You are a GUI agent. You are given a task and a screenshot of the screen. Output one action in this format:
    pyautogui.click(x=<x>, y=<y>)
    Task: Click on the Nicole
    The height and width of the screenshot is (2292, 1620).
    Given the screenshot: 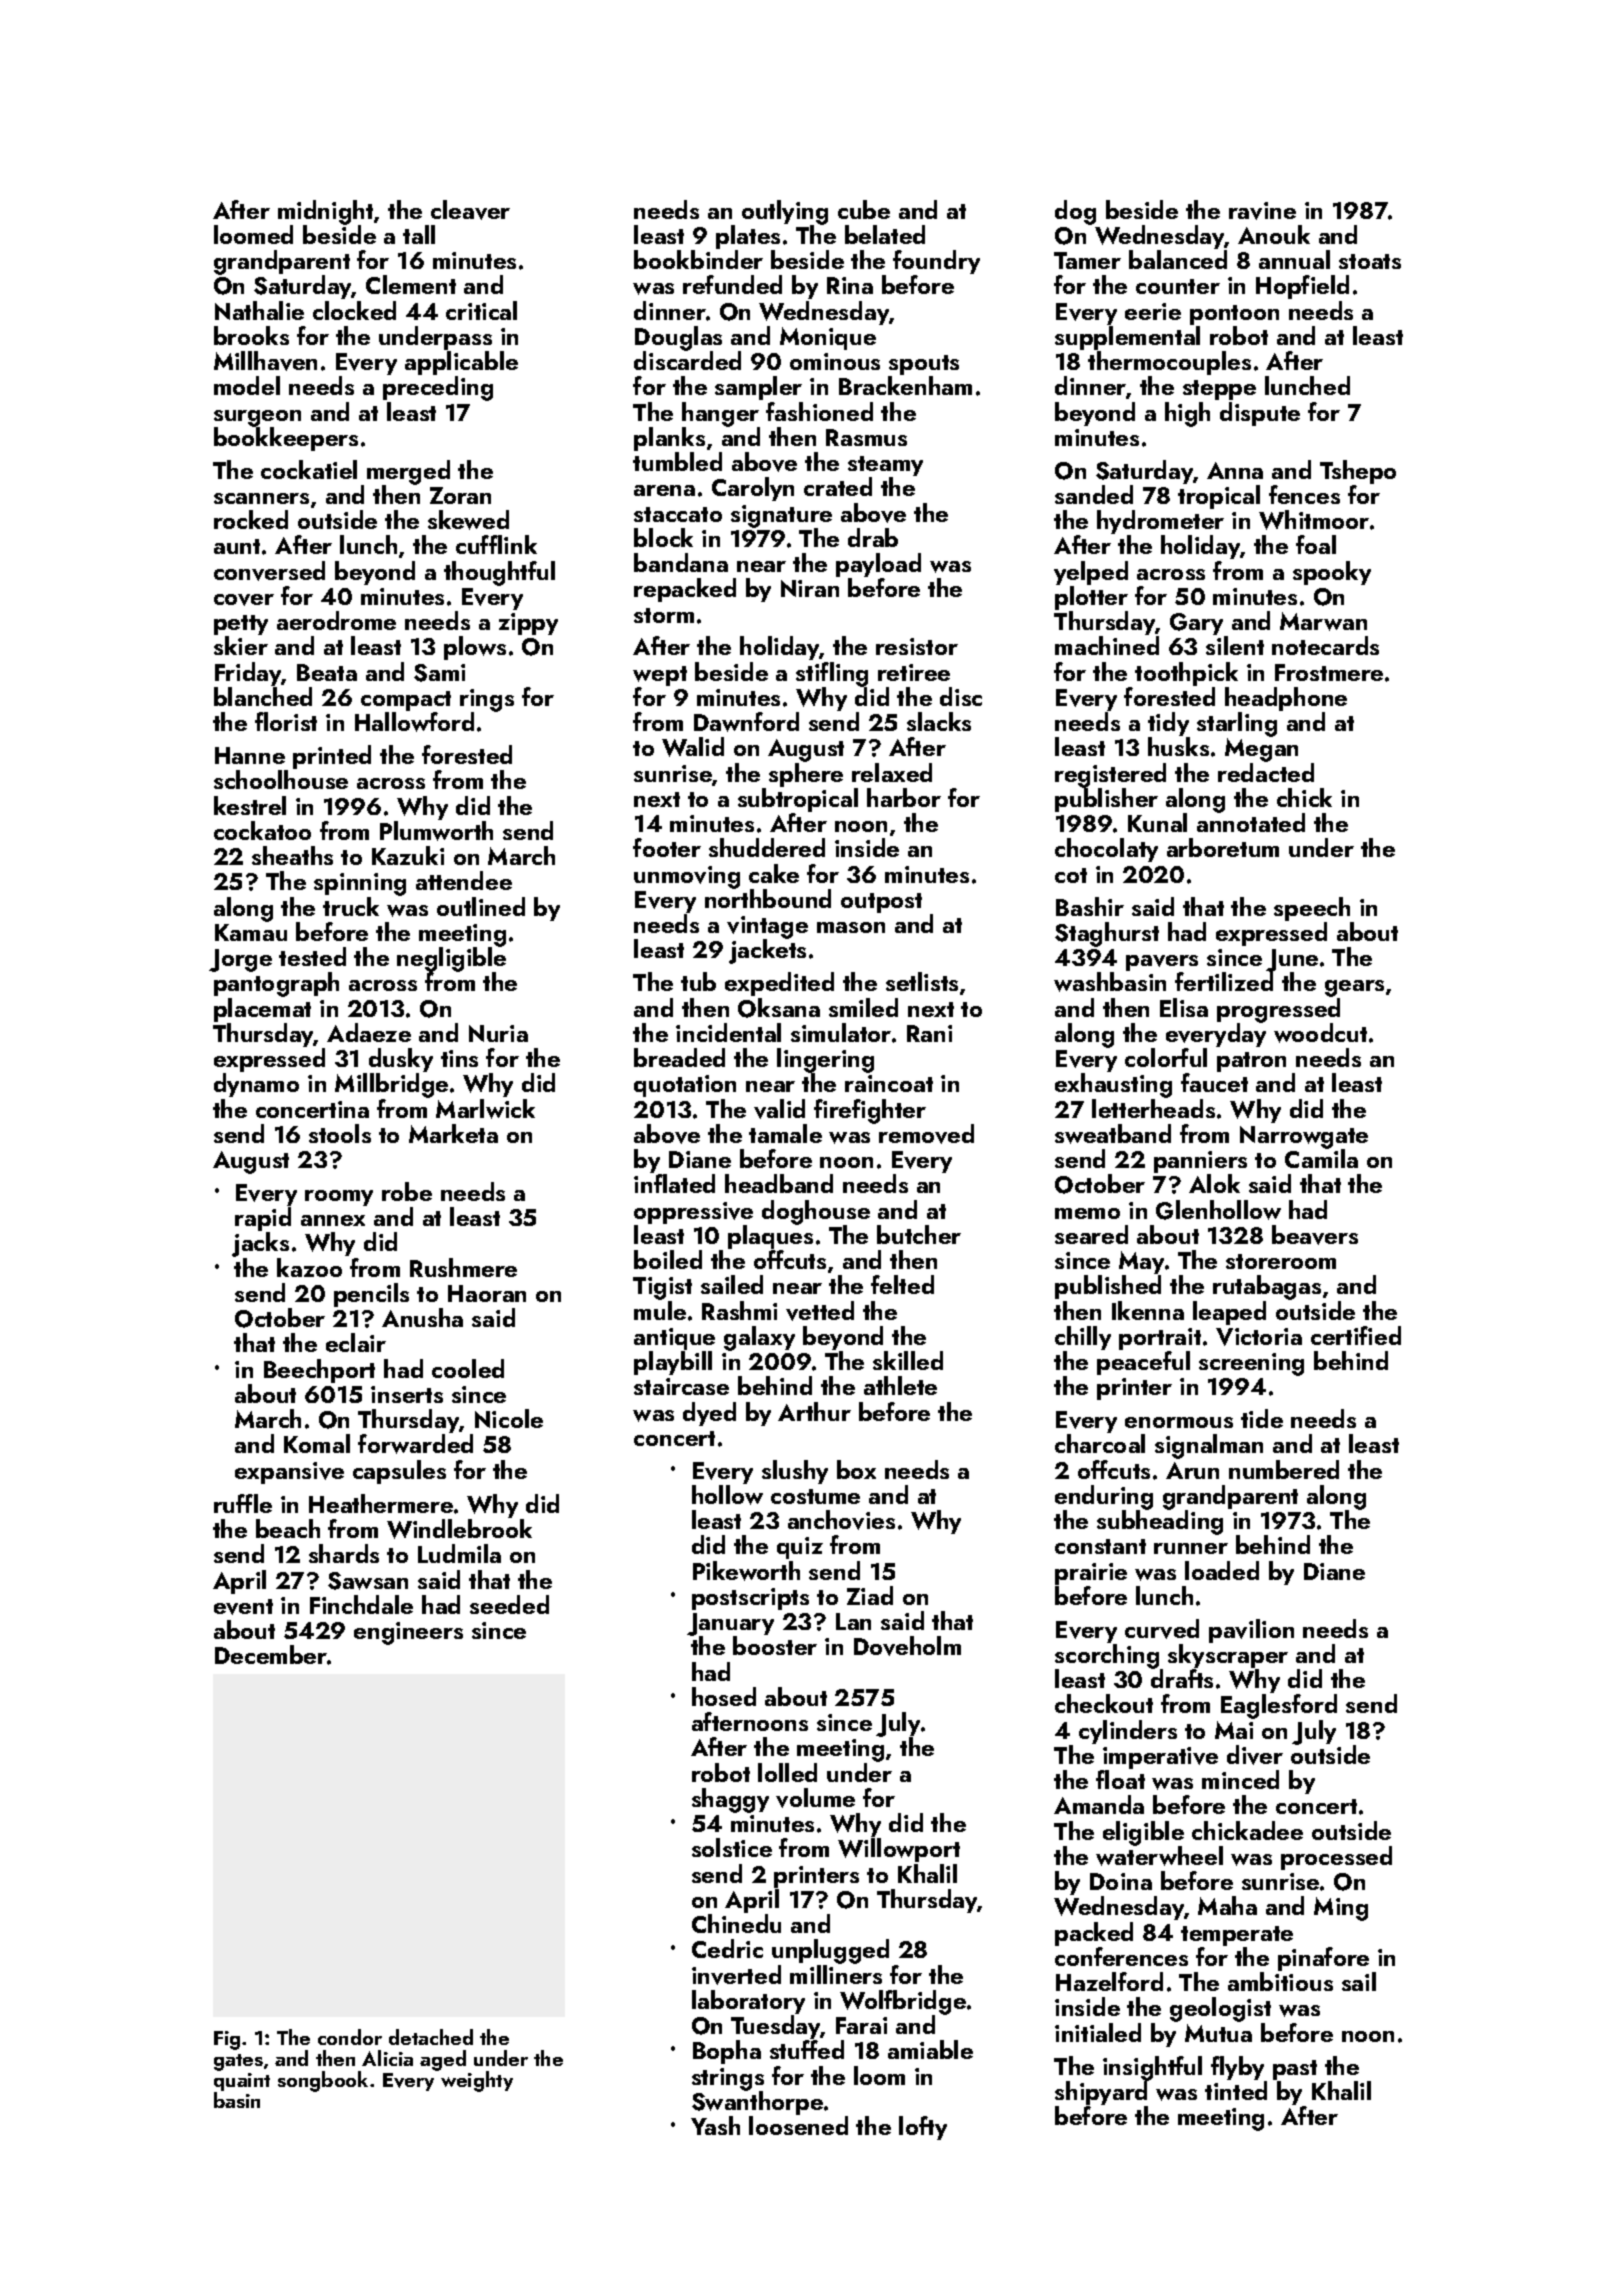 What is the action you would take?
    pyautogui.click(x=509, y=1418)
